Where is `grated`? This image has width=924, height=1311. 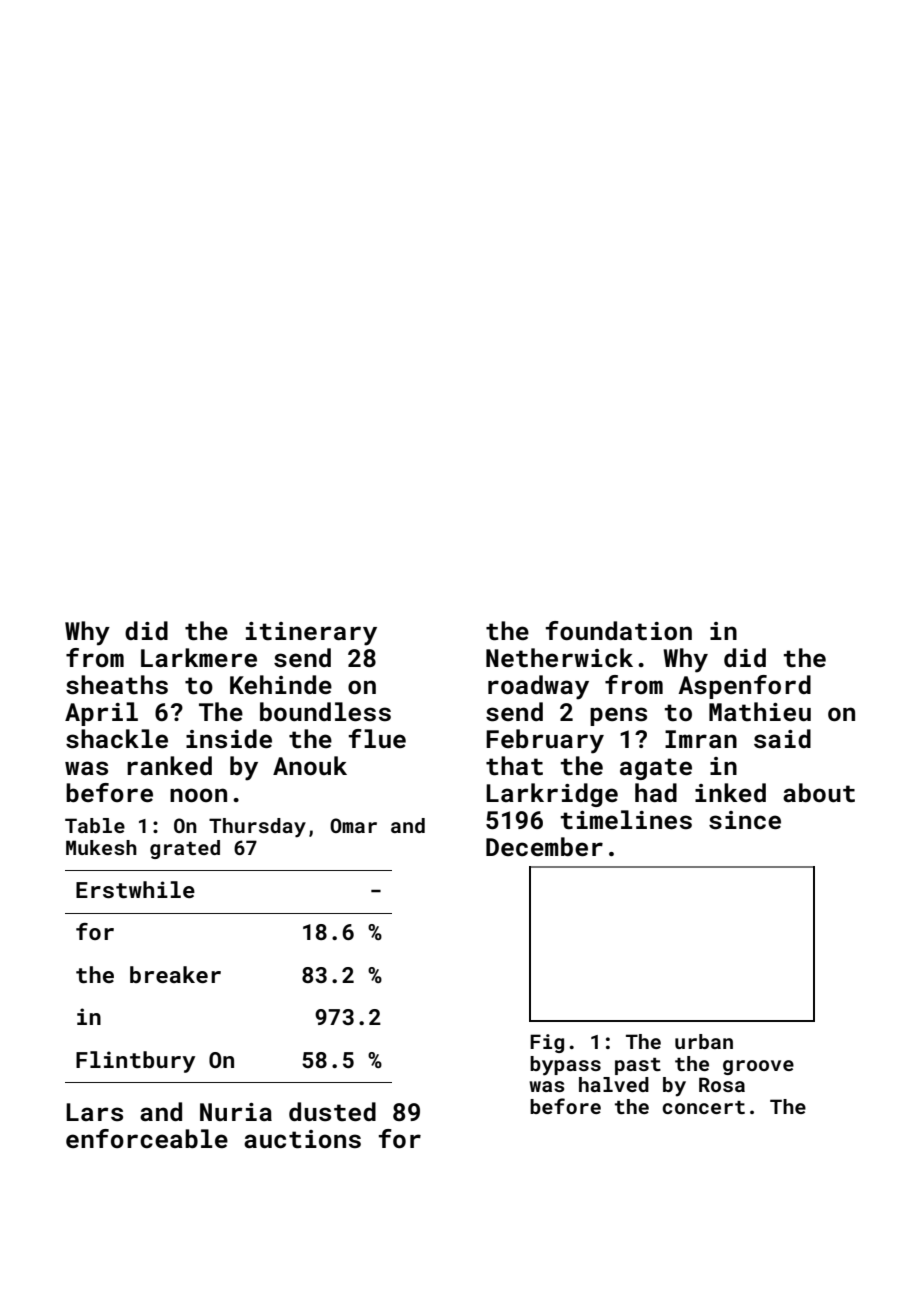
grated is located at coordinates (185, 849).
